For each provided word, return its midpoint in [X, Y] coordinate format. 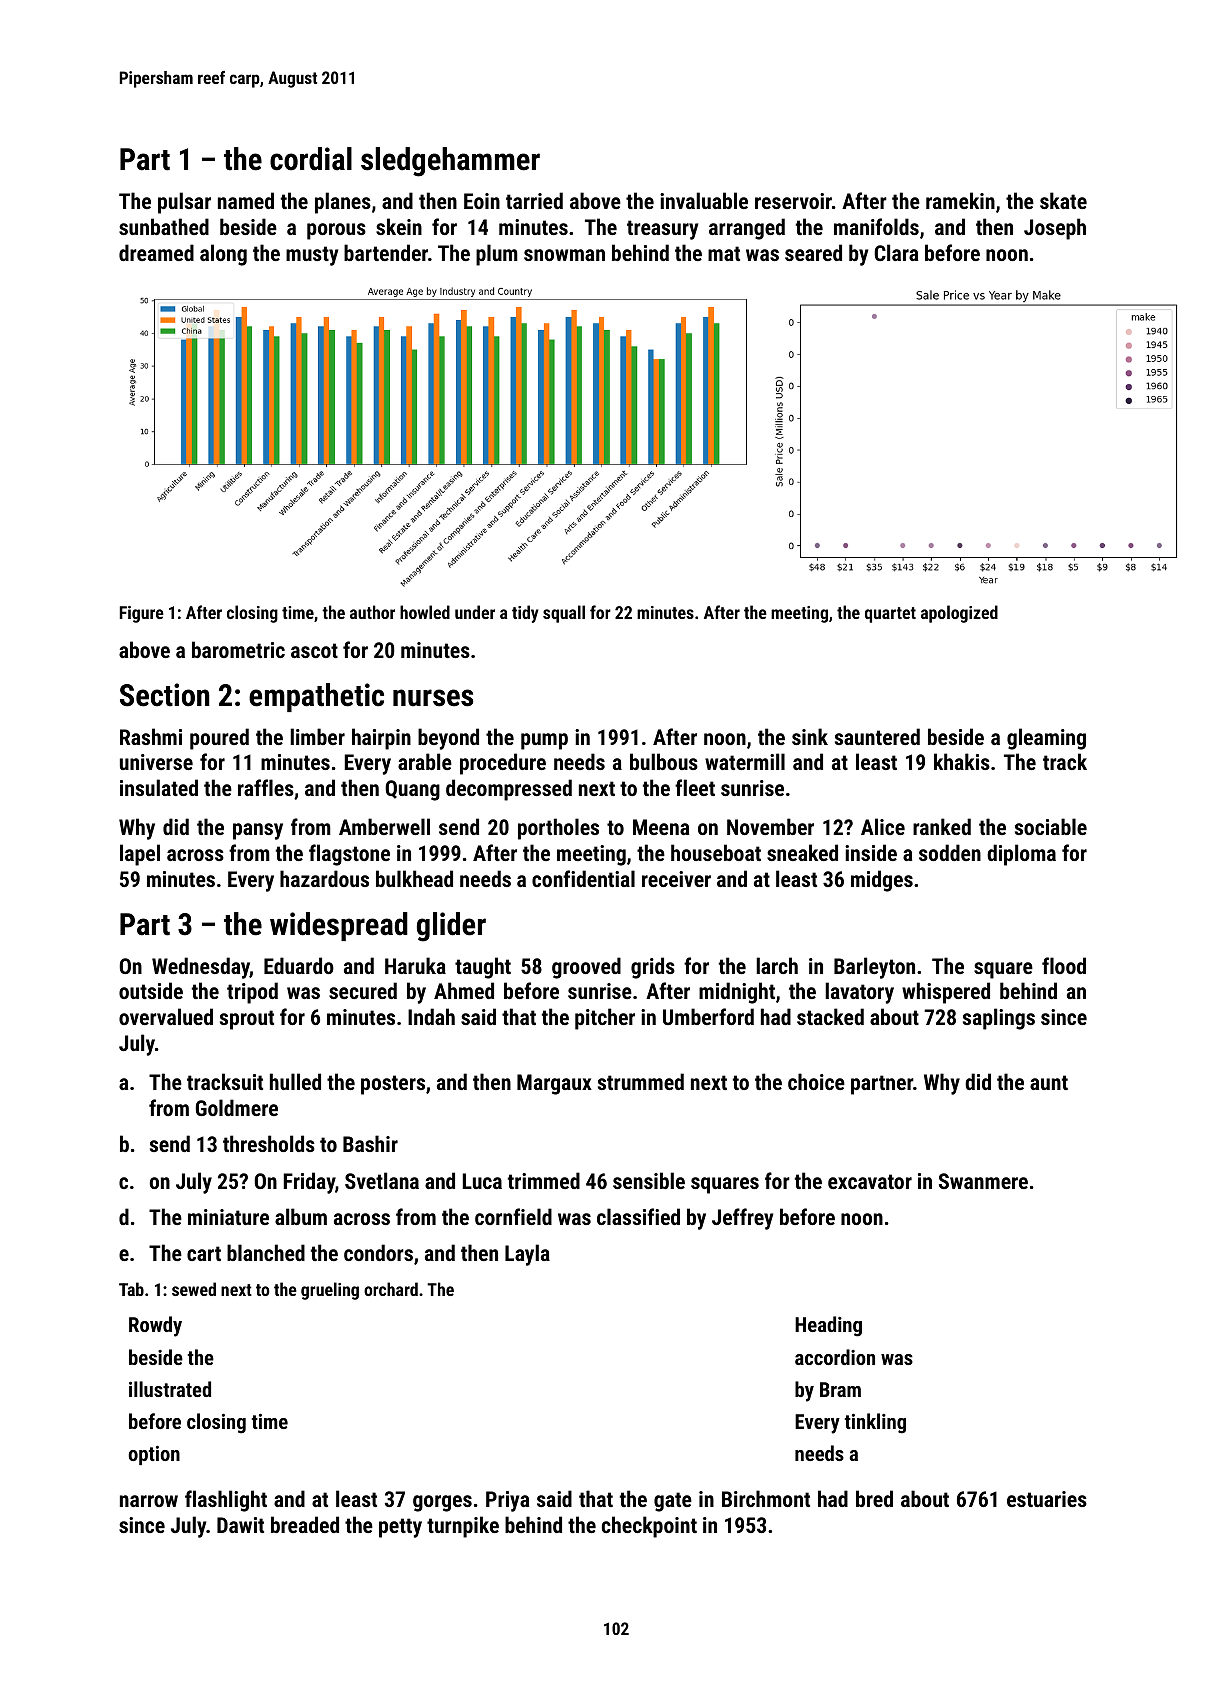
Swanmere [983, 1181]
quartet [890, 615]
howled [425, 612]
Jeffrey [742, 1219]
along [223, 255]
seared [813, 252]
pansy [258, 831]
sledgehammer [450, 162]
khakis [962, 761]
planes [343, 203]
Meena [661, 827]
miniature [228, 1217]
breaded [305, 1524]
